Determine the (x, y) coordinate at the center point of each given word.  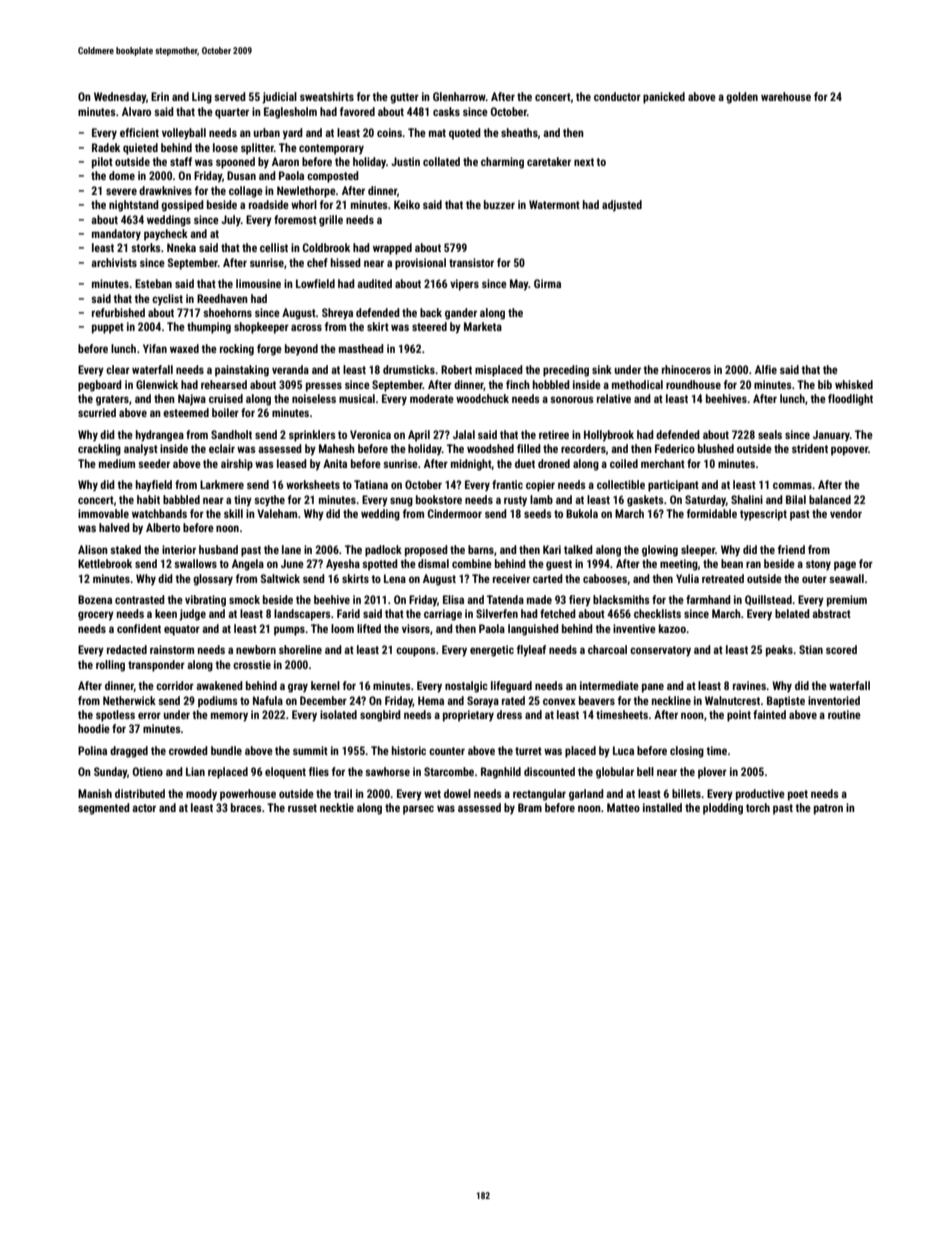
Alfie (766, 369)
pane (653, 688)
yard (293, 134)
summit (310, 750)
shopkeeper (261, 328)
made (539, 599)
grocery (96, 616)
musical (357, 398)
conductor (617, 96)
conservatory (660, 651)
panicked (664, 98)
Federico (675, 448)
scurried (97, 412)
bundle (226, 750)
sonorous (572, 399)
